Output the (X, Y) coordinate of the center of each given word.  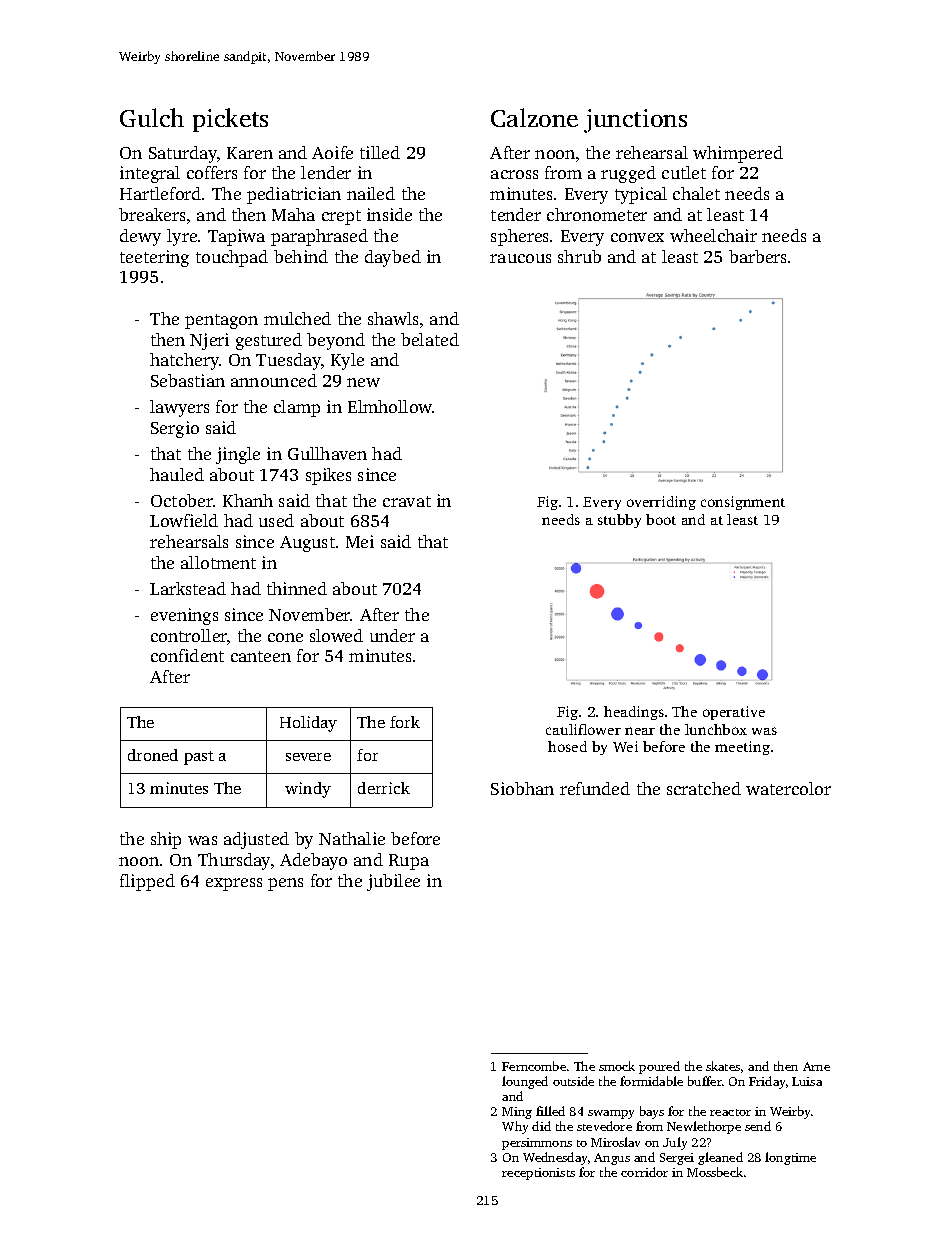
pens (285, 884)
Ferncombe (534, 1066)
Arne (816, 1066)
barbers (757, 256)
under (392, 635)
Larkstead (188, 588)
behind (301, 256)
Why (515, 1127)
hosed (567, 746)
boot (661, 519)
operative (734, 713)
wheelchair (713, 235)
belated (430, 339)
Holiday (308, 724)
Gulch (152, 117)
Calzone (534, 117)
